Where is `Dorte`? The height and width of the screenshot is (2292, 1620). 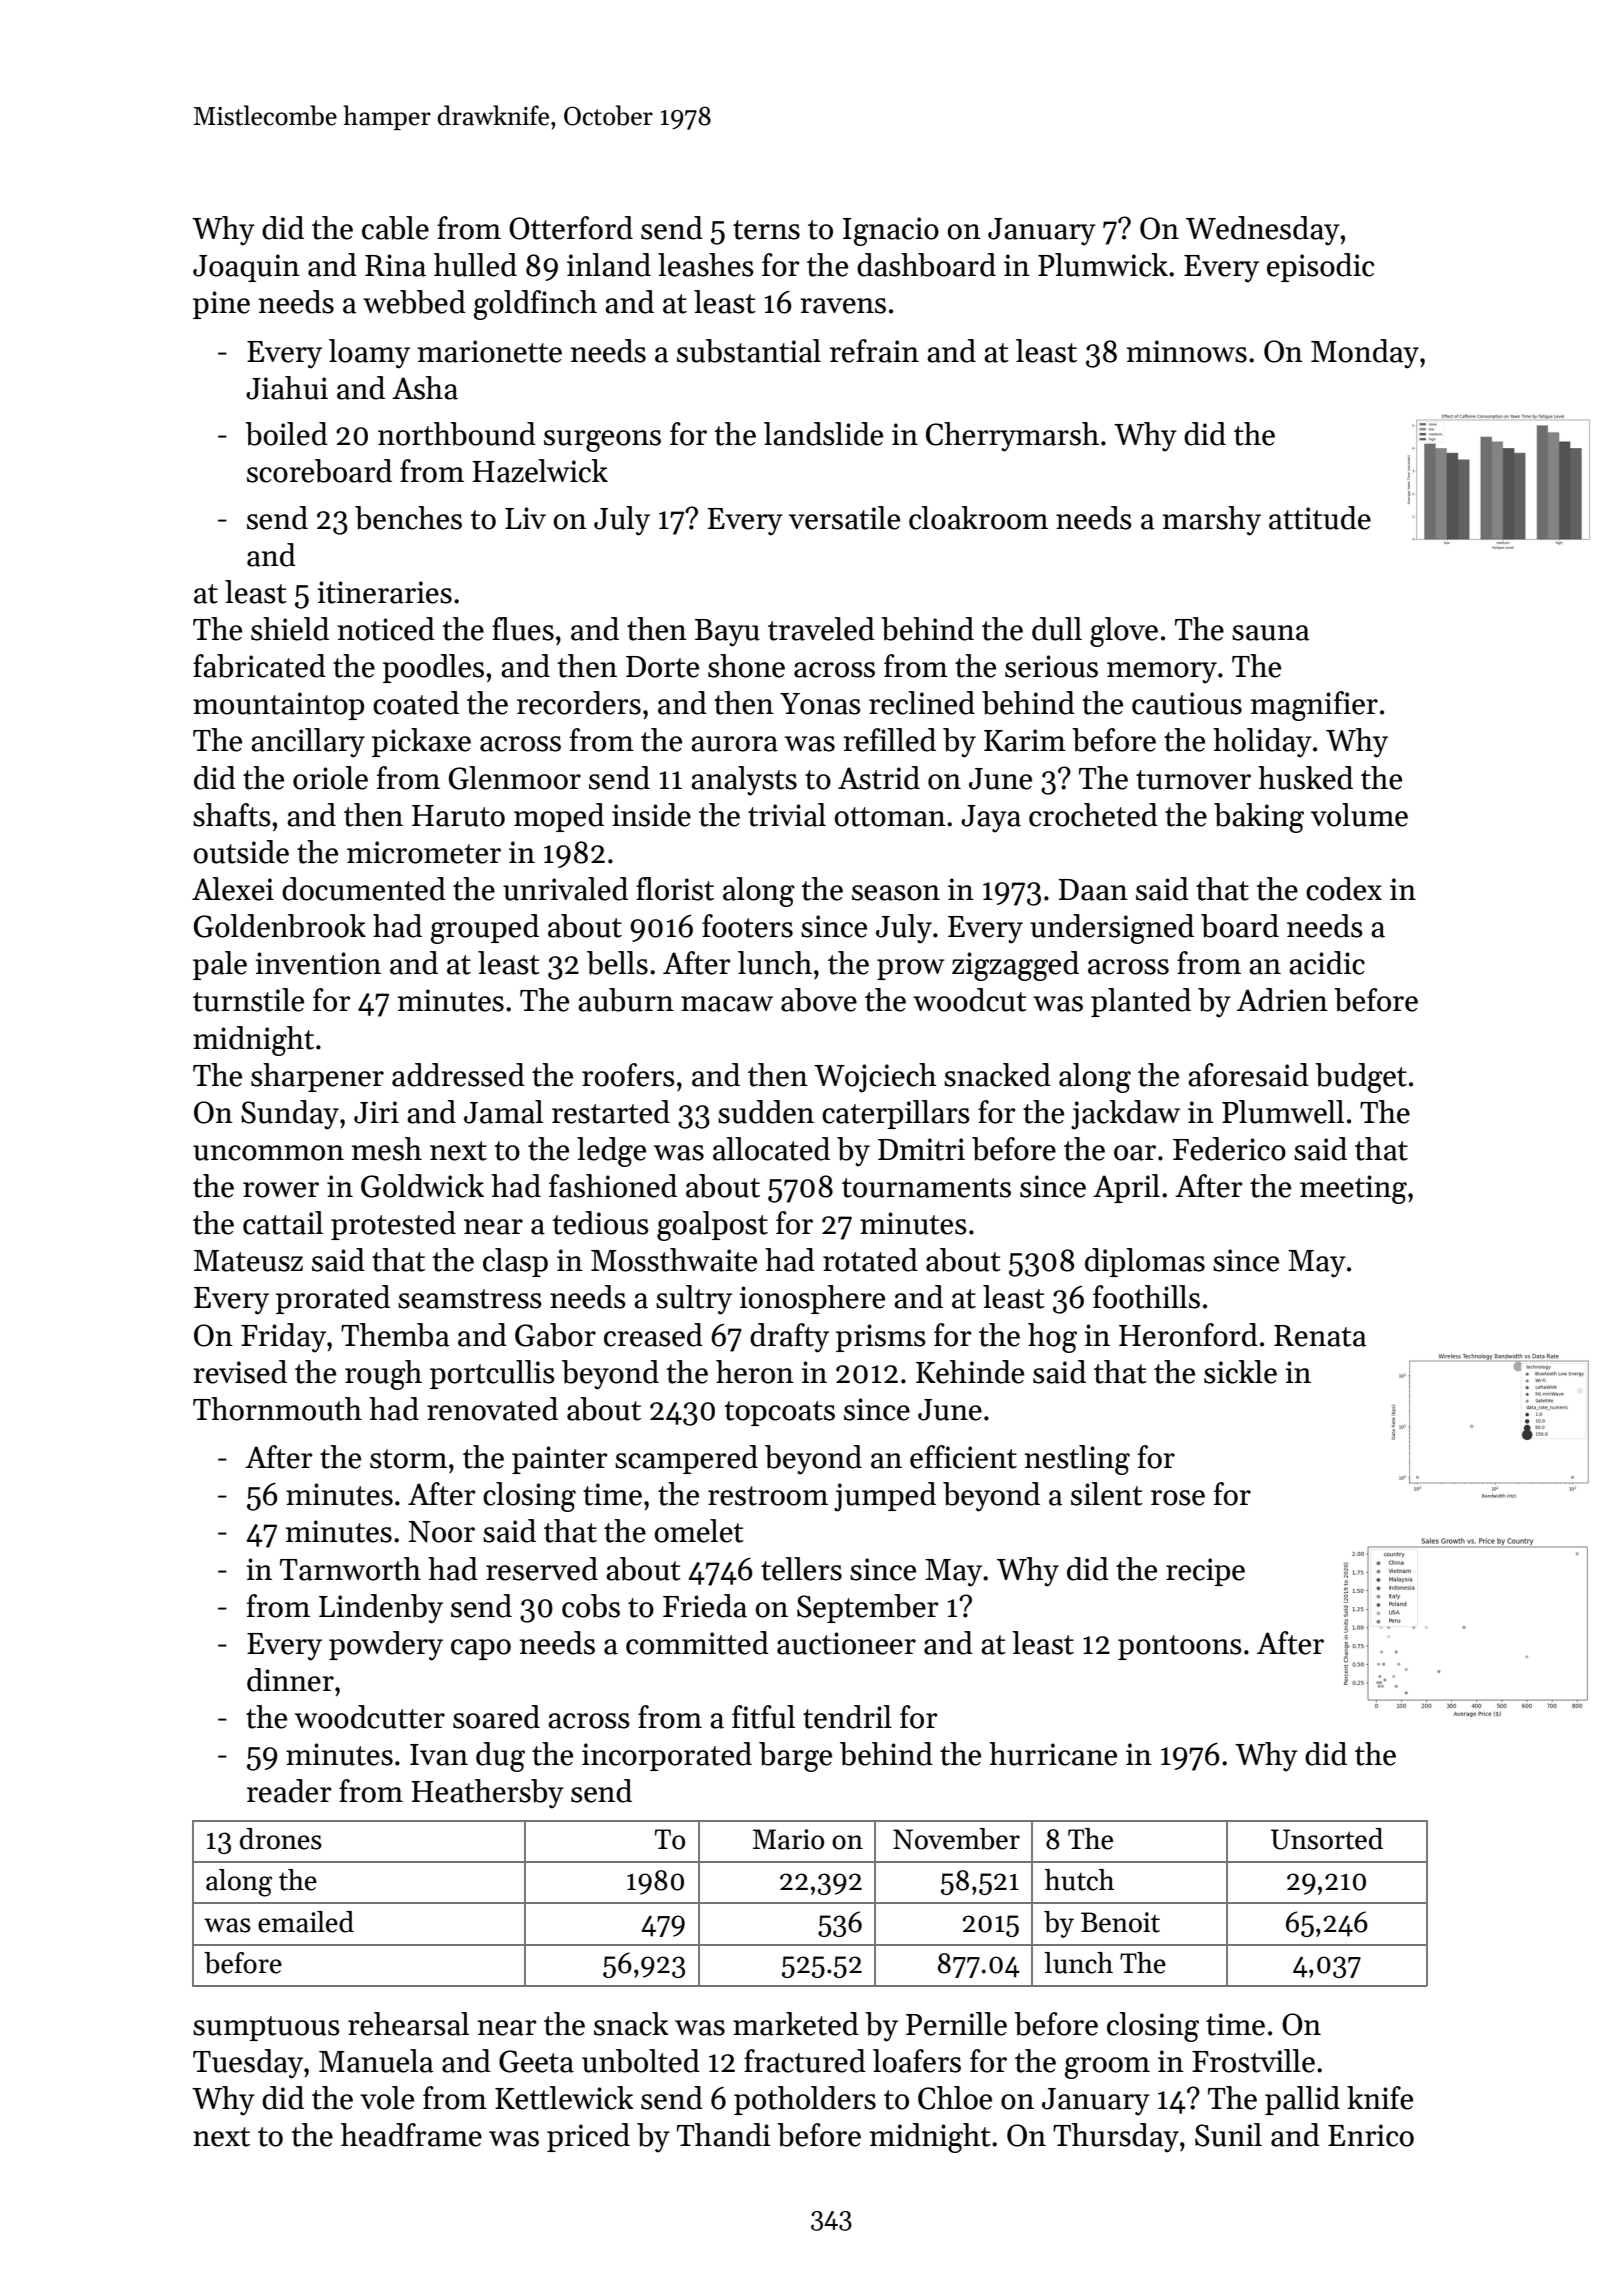 Dorte is located at coordinates (662, 667).
